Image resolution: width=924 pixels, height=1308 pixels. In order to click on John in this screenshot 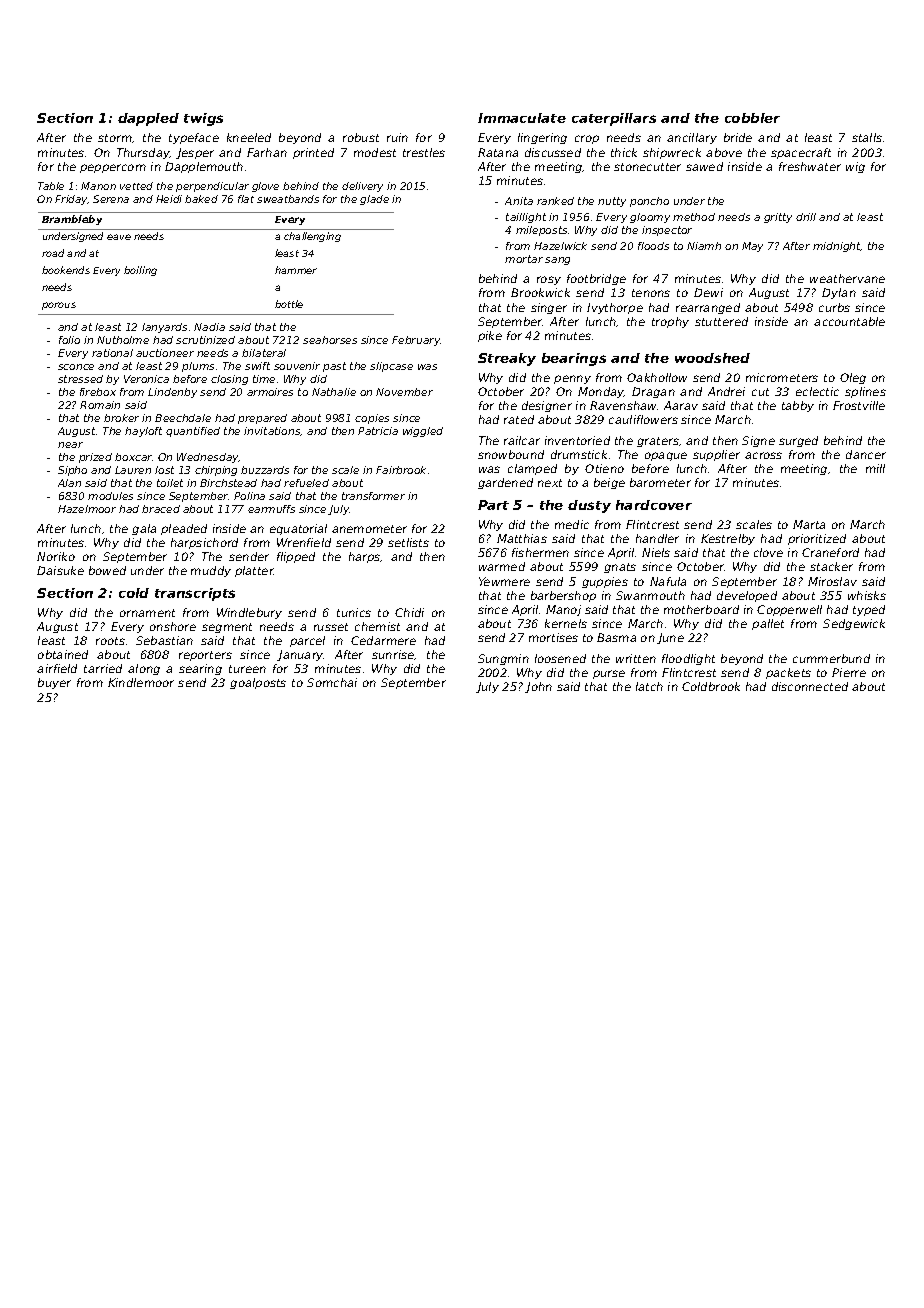, I will do `click(538, 687)`.
